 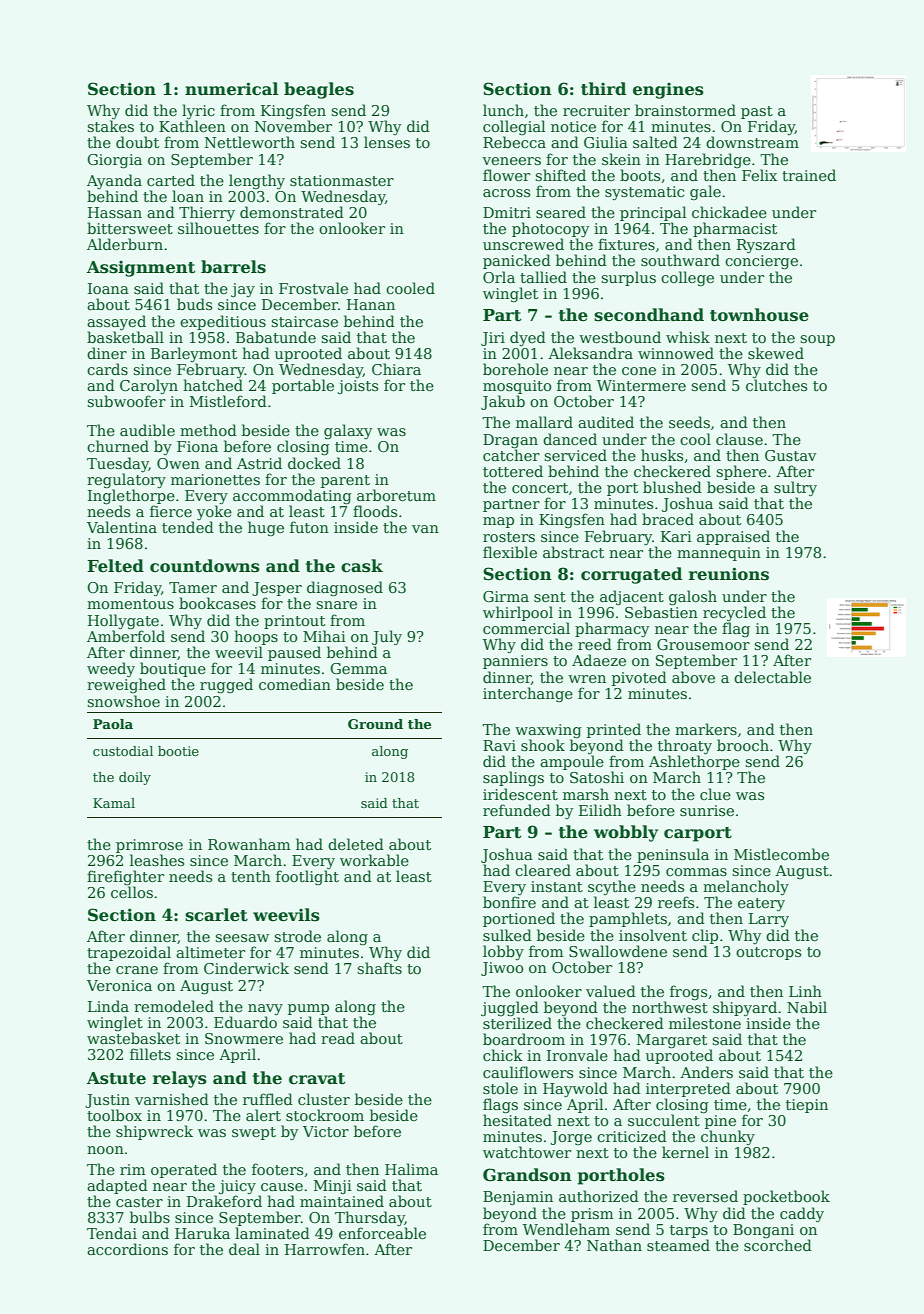 What do you see at coordinates (387, 142) in the screenshot?
I see `lenses` at bounding box center [387, 142].
